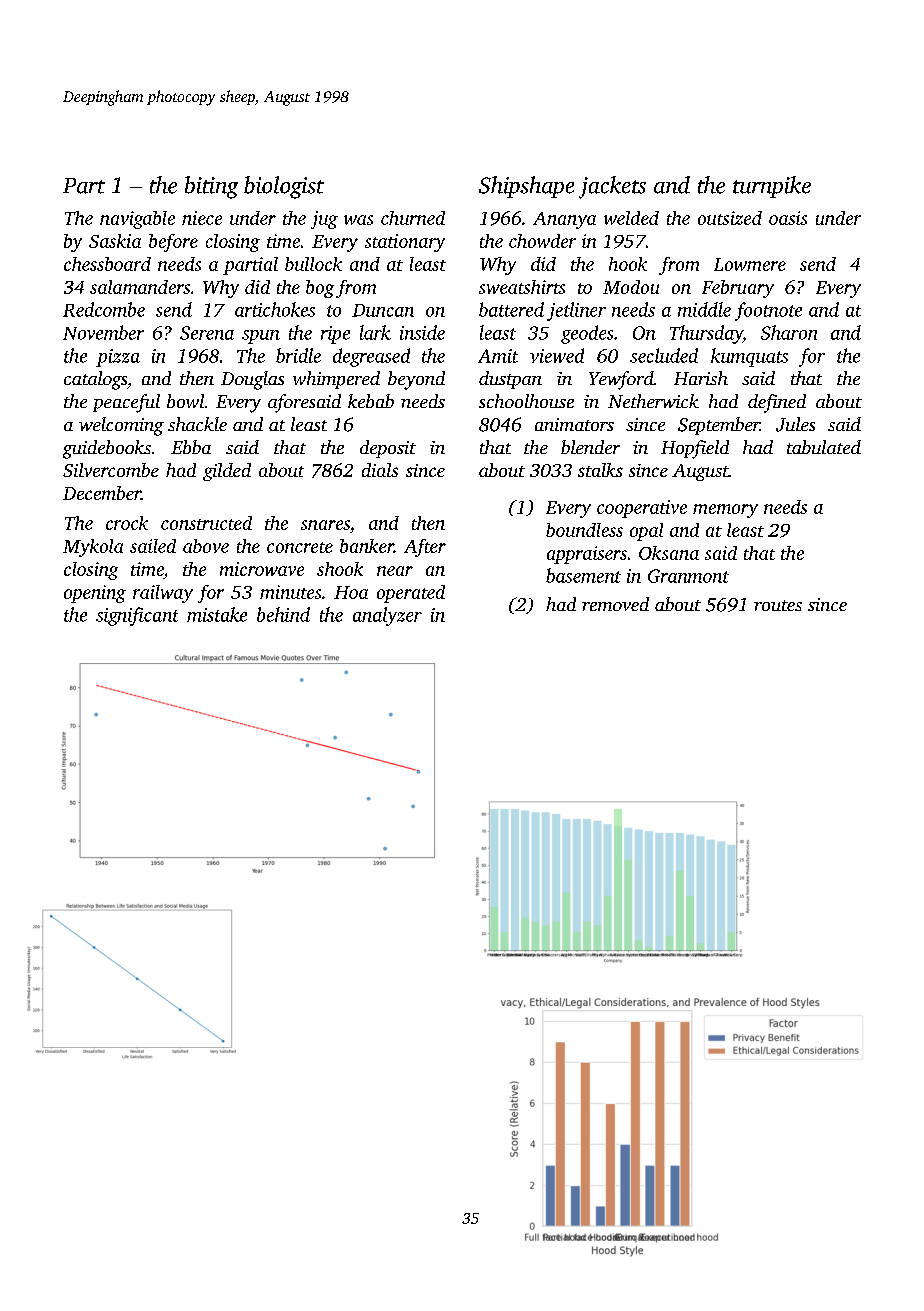 The image size is (924, 1311). I want to click on memory, so click(725, 511).
